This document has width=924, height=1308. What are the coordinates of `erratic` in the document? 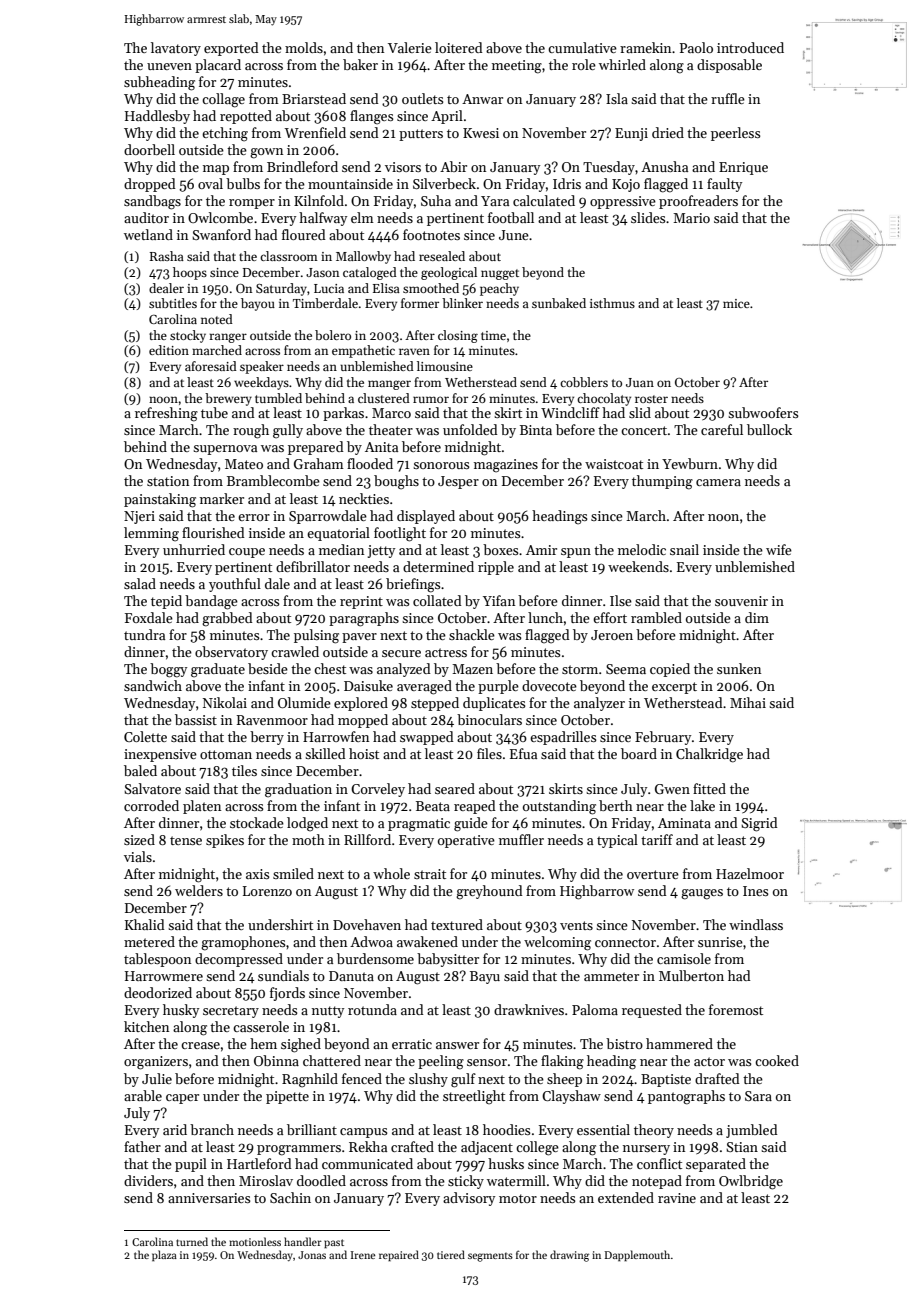 It's located at (412, 1044).
